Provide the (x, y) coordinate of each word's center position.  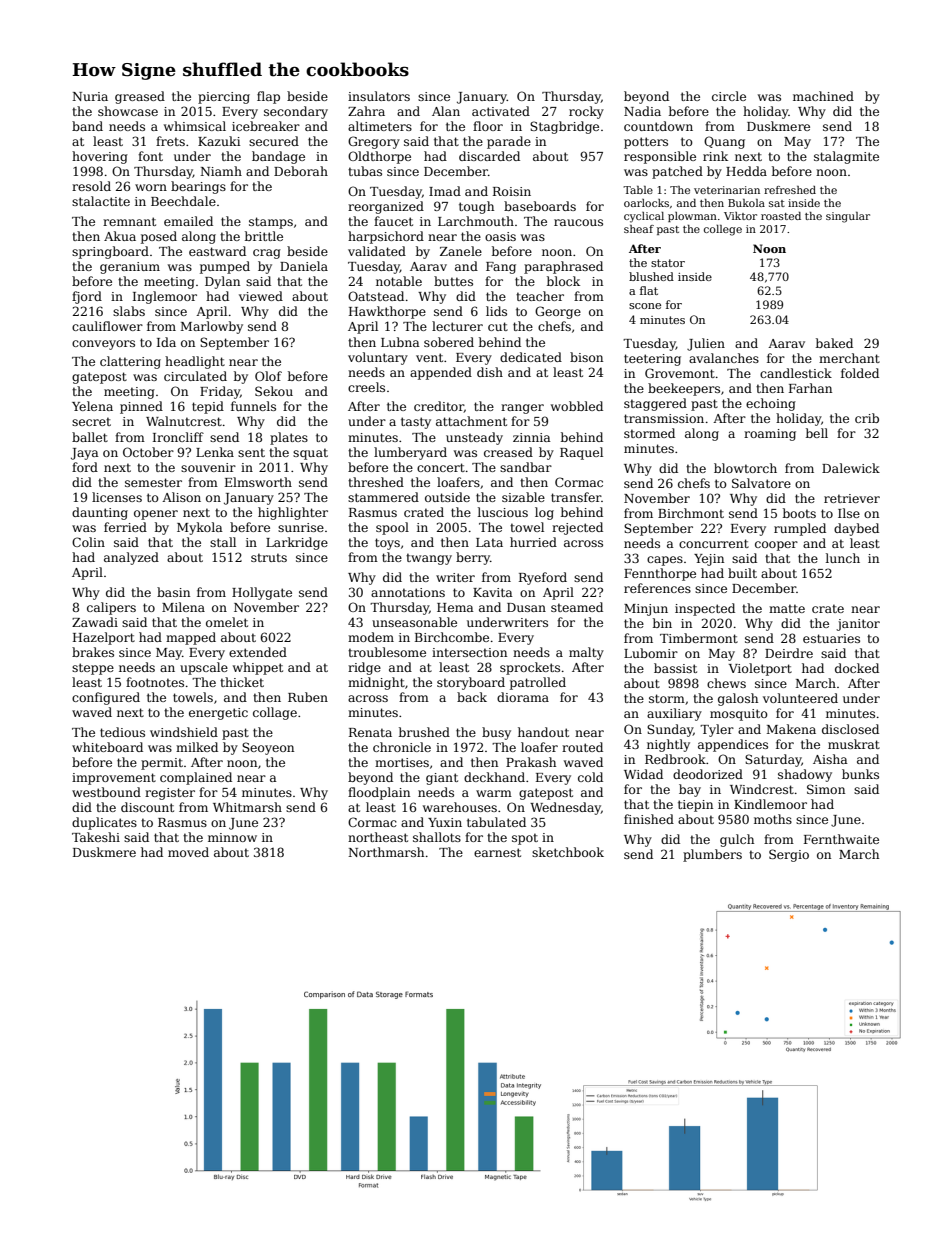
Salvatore (761, 483)
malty (586, 653)
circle (729, 96)
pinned (141, 407)
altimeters (380, 126)
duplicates (104, 823)
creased (508, 452)
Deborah (301, 171)
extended (258, 652)
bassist (675, 668)
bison (586, 357)
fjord (87, 297)
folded (860, 373)
